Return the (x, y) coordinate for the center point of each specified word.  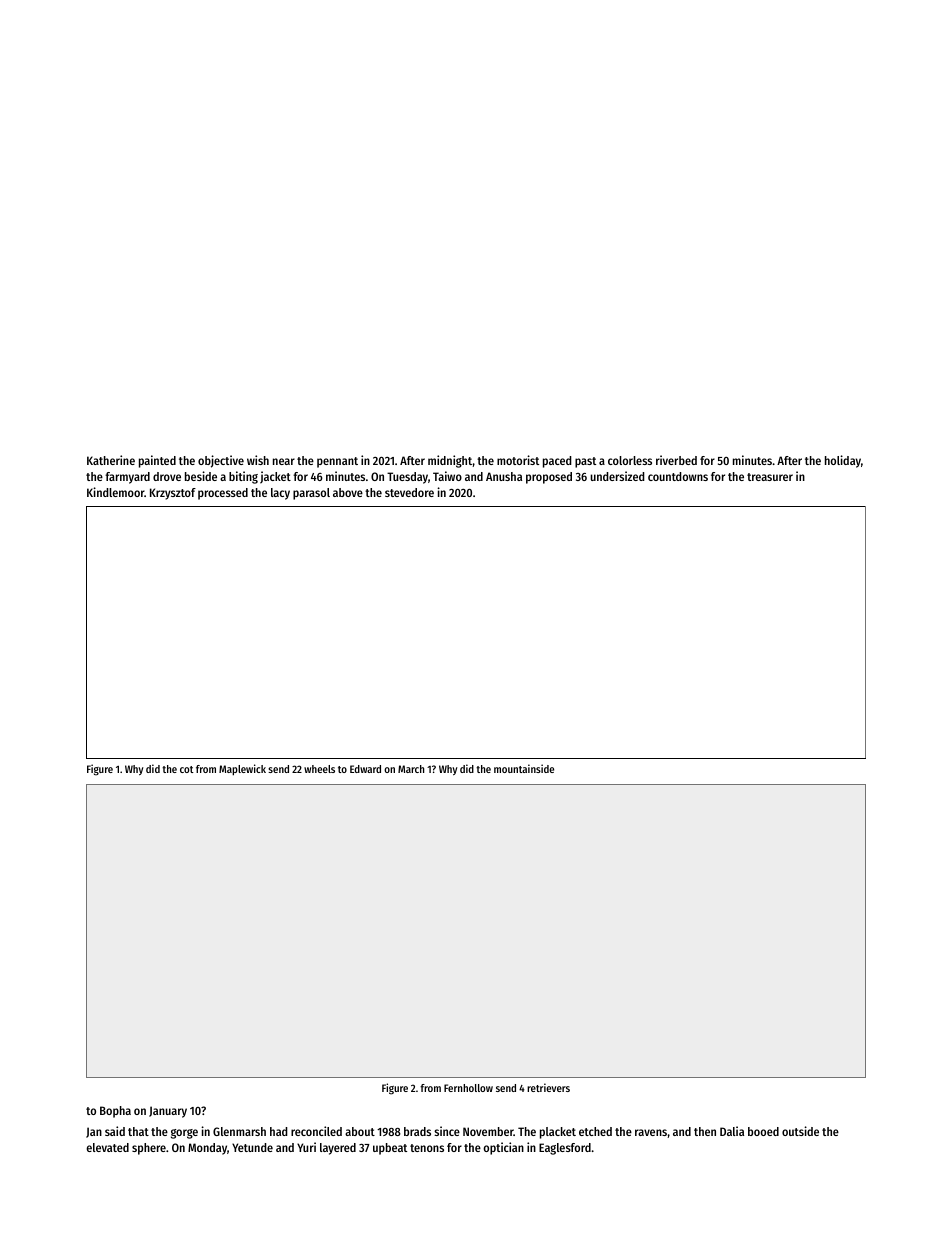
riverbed (676, 460)
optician (503, 1148)
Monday (207, 1149)
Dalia (732, 1131)
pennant (337, 462)
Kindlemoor (116, 492)
